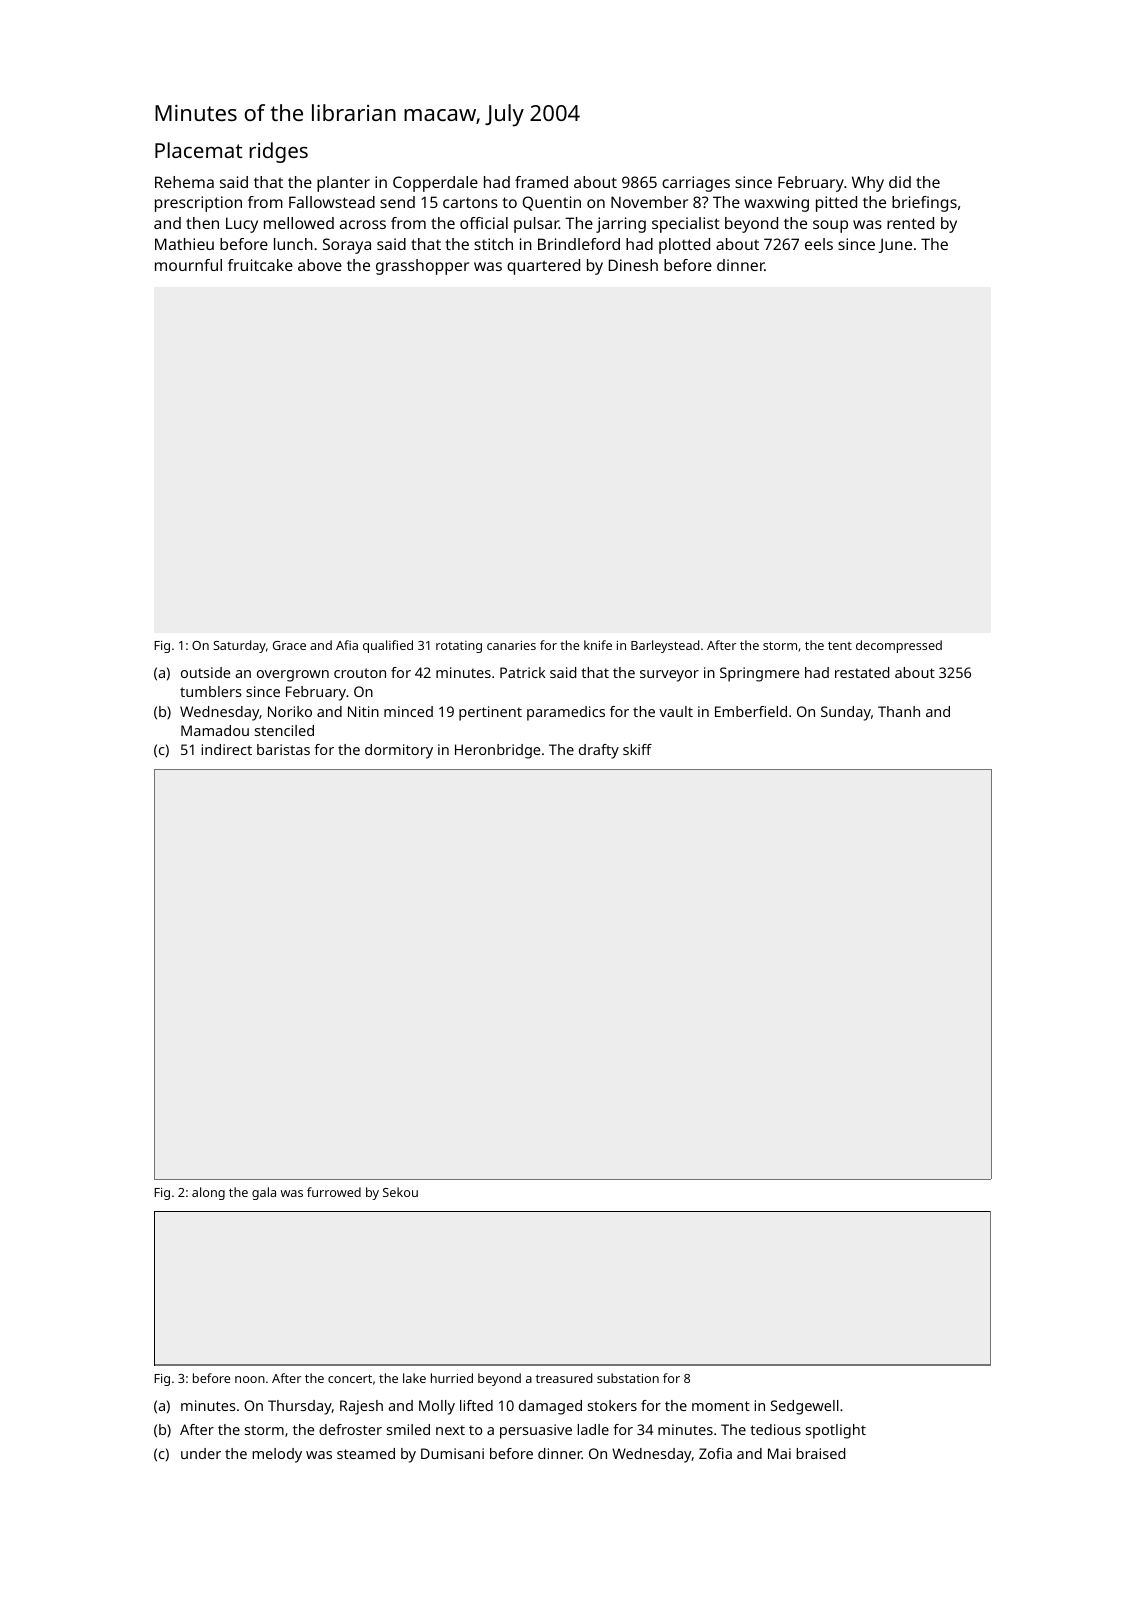  What do you see at coordinates (435, 184) in the screenshot?
I see `Copperdale` at bounding box center [435, 184].
